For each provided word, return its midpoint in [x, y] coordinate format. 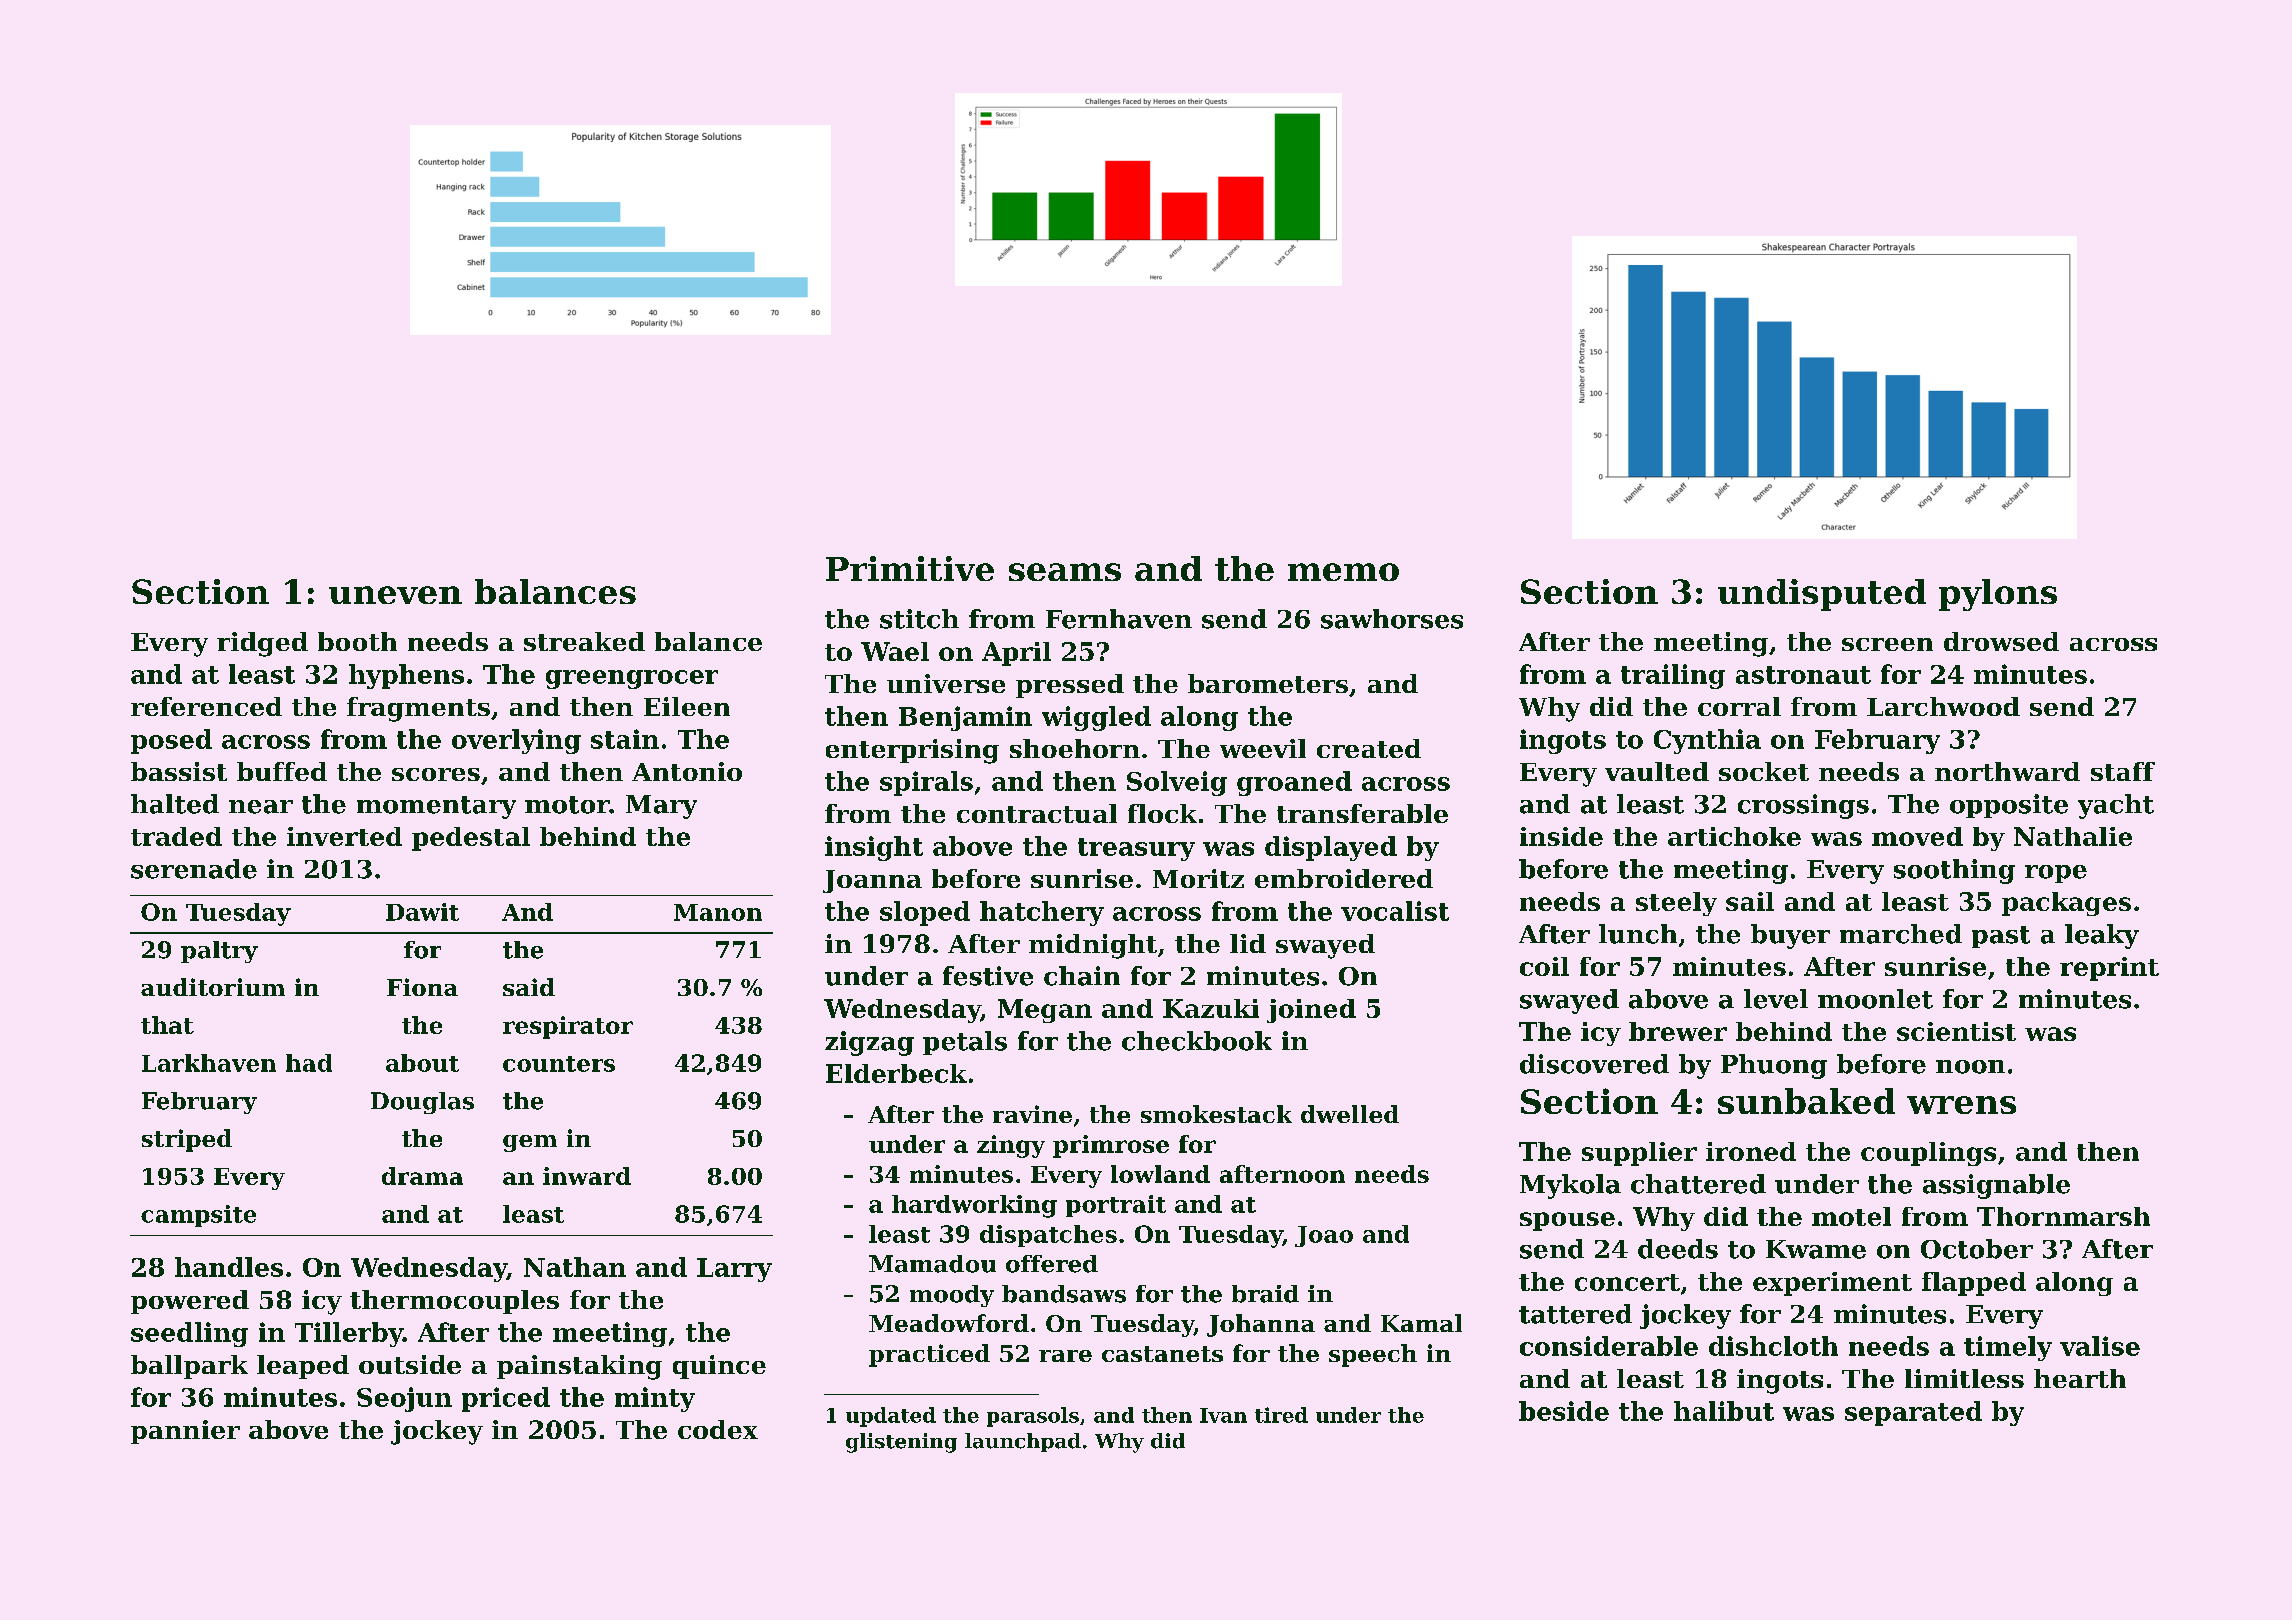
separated [1913, 1413]
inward [587, 1176]
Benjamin [965, 718]
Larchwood [1943, 706]
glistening [901, 1443]
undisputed [1822, 595]
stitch [919, 619]
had [309, 1063]
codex [718, 1429]
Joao [1324, 1236]
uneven [395, 595]
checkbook [1197, 1041]
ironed [1751, 1151]
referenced [206, 706]
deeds [1678, 1249]
